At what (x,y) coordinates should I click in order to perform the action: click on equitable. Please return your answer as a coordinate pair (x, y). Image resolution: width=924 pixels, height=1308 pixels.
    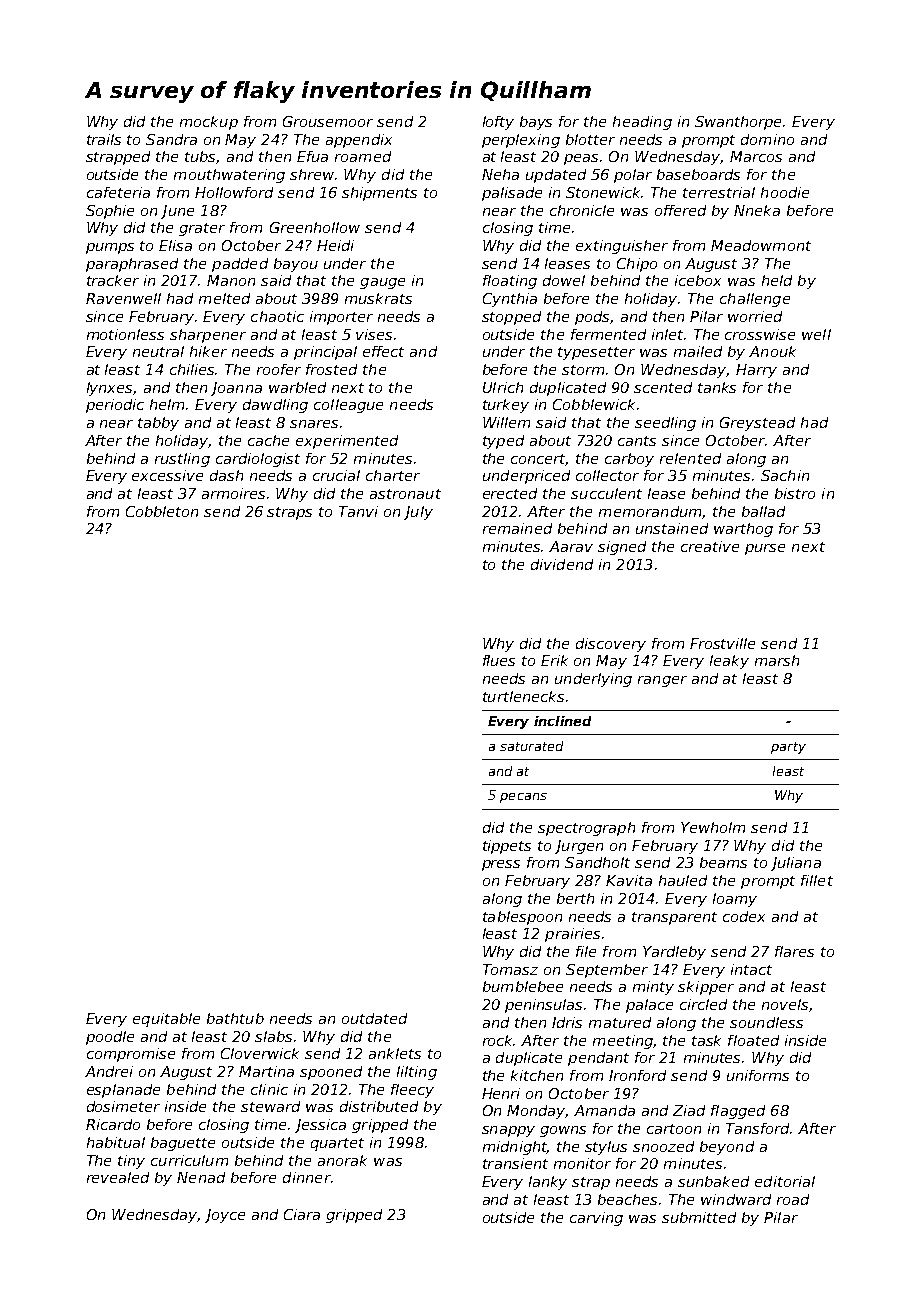
    Looking at the image, I should click on (166, 1020).
